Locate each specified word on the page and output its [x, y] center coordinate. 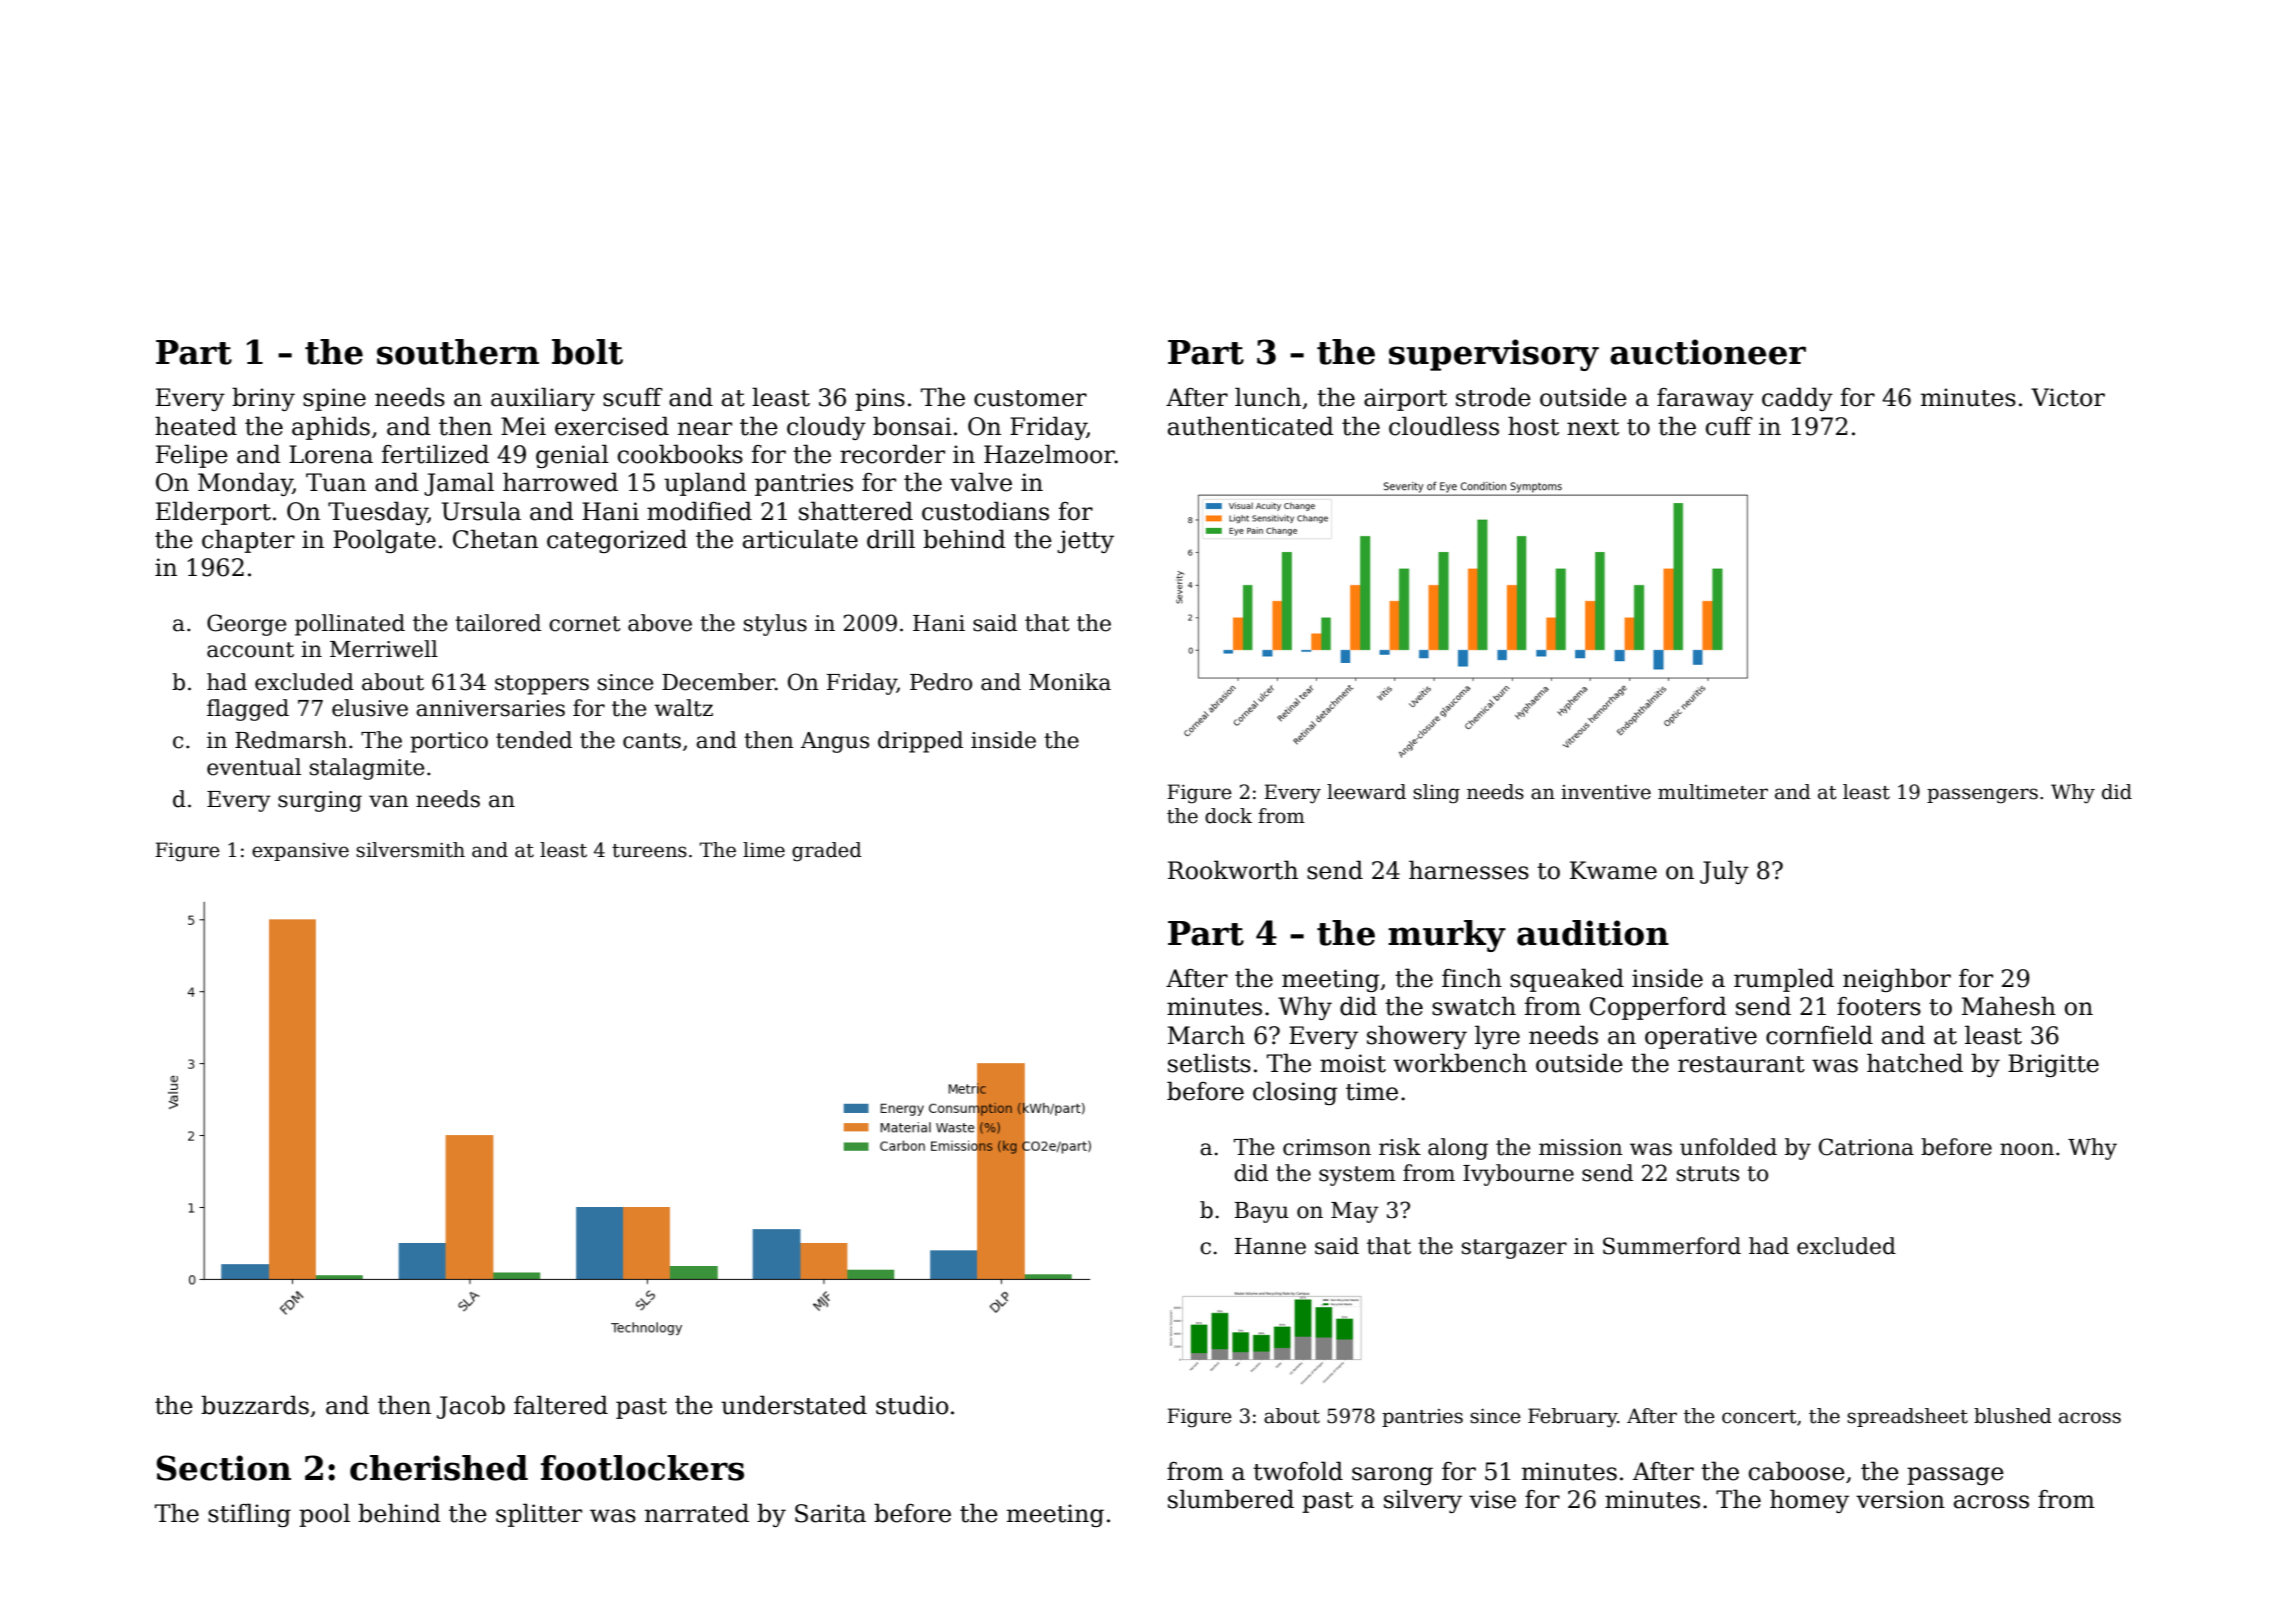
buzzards [255, 1405]
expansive [300, 852]
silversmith [410, 850]
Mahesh [2009, 1006]
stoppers [542, 685]
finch [1472, 978]
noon [2027, 1149]
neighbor [1897, 980]
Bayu [1262, 1212]
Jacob [471, 1407]
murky [1447, 936]
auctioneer [1708, 352]
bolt [587, 352]
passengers [1982, 796]
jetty [1085, 541]
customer [1030, 398]
